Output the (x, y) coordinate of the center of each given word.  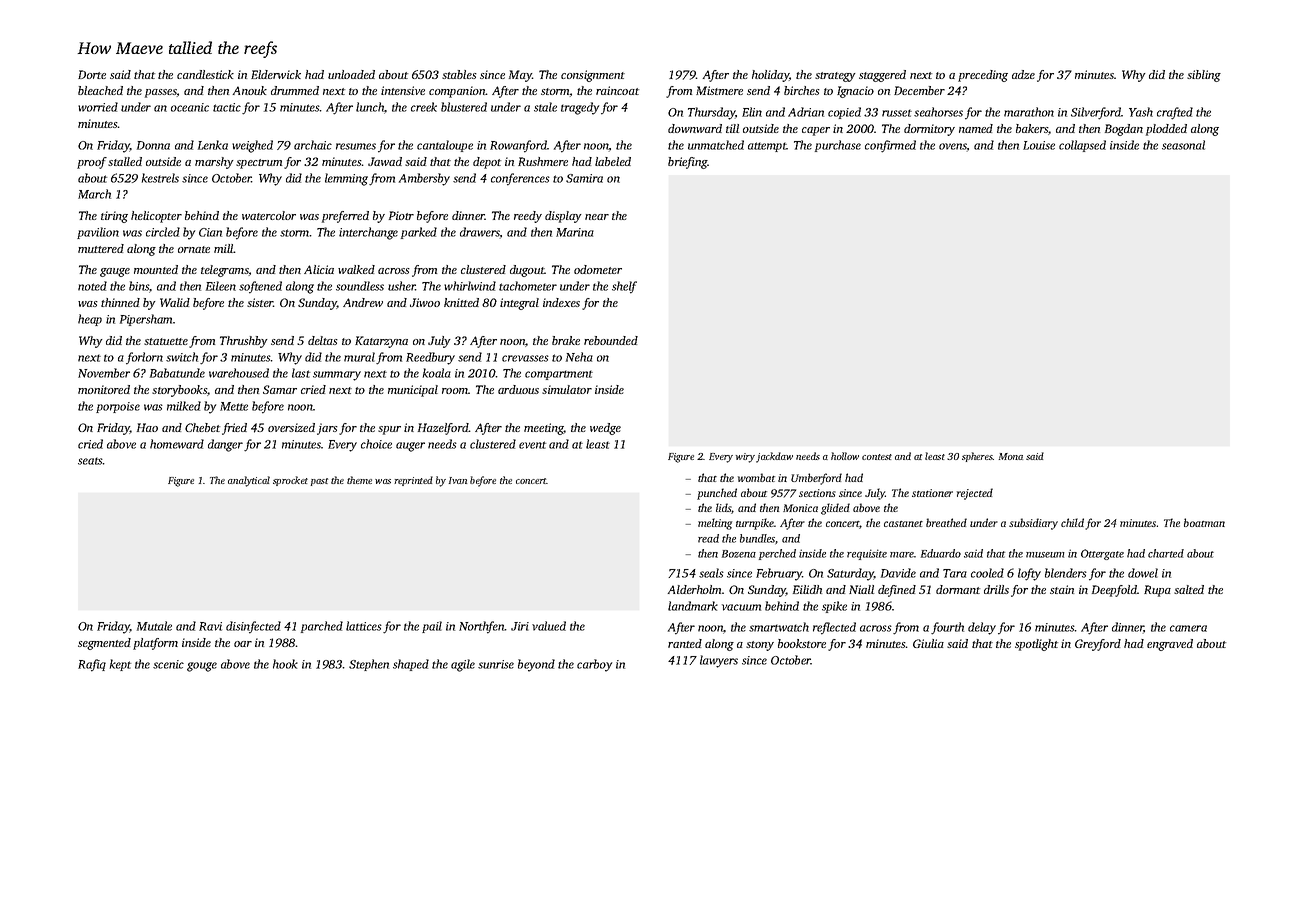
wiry (745, 458)
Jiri (520, 626)
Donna (153, 145)
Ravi (210, 626)
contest (877, 457)
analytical (249, 481)
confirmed (890, 146)
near (597, 217)
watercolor (269, 215)
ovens (953, 147)
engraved (1170, 645)
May (520, 76)
